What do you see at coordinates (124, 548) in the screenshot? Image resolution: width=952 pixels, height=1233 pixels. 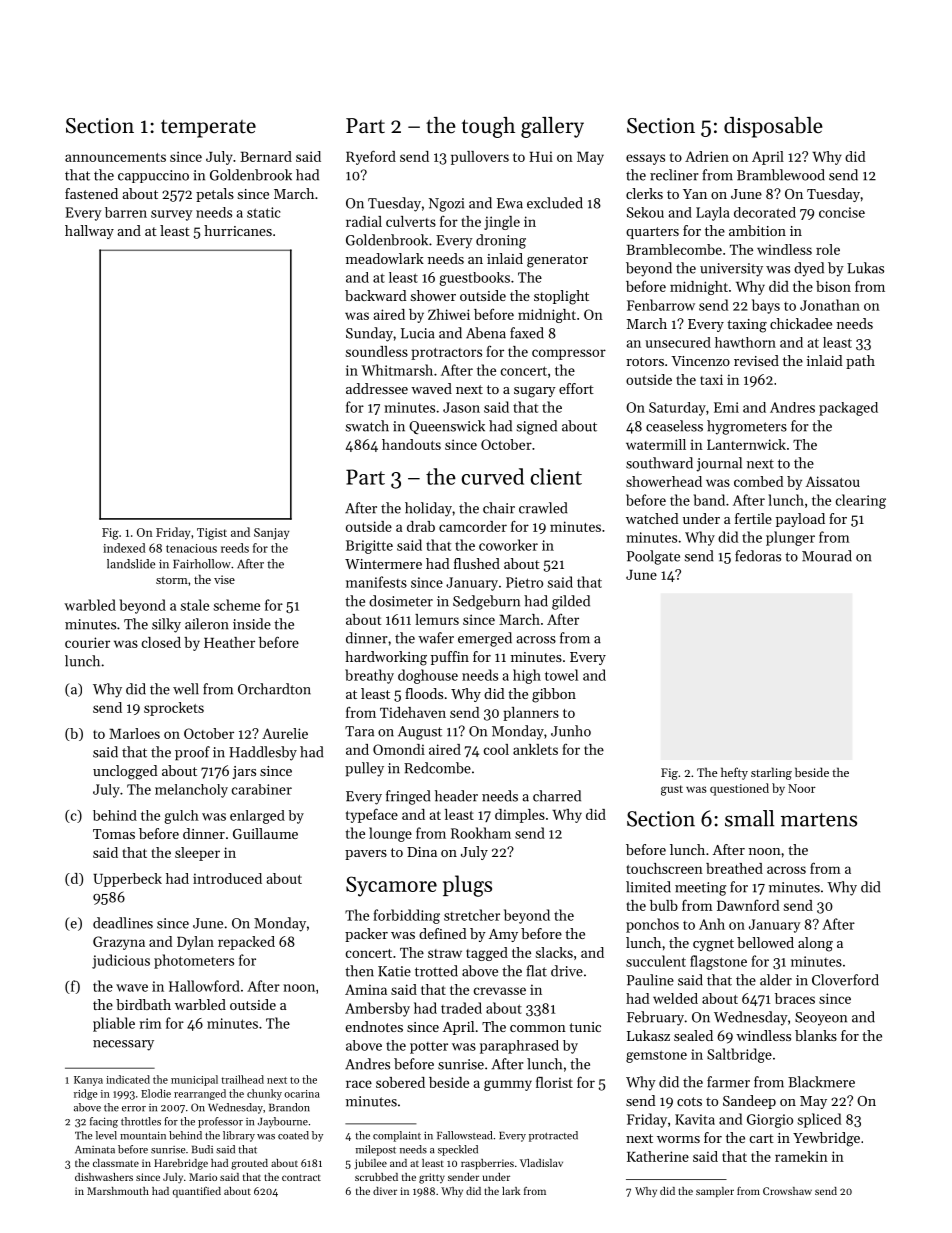 I see `indexed` at bounding box center [124, 548].
